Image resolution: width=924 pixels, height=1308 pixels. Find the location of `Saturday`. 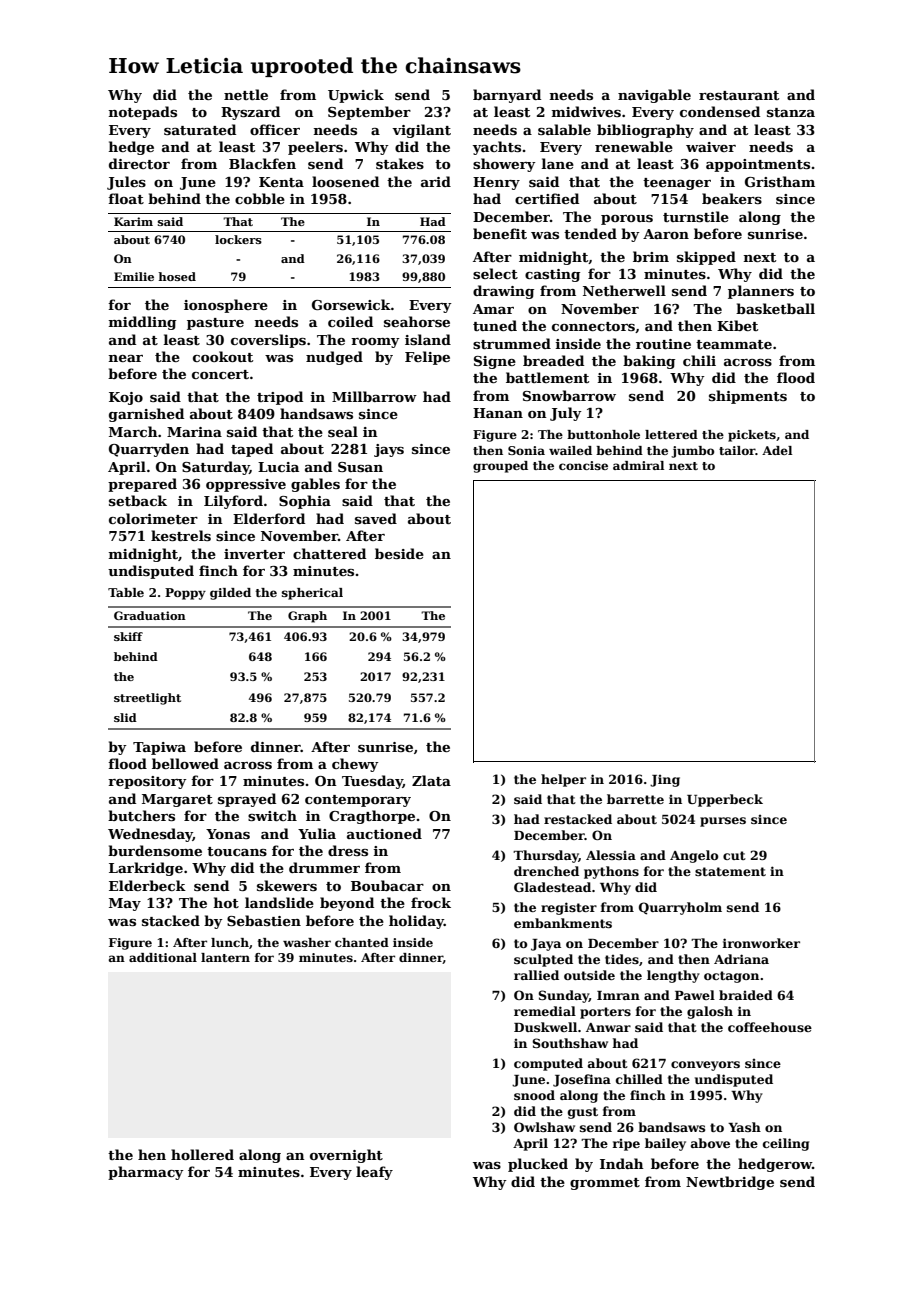

Saturday is located at coordinates (216, 468).
